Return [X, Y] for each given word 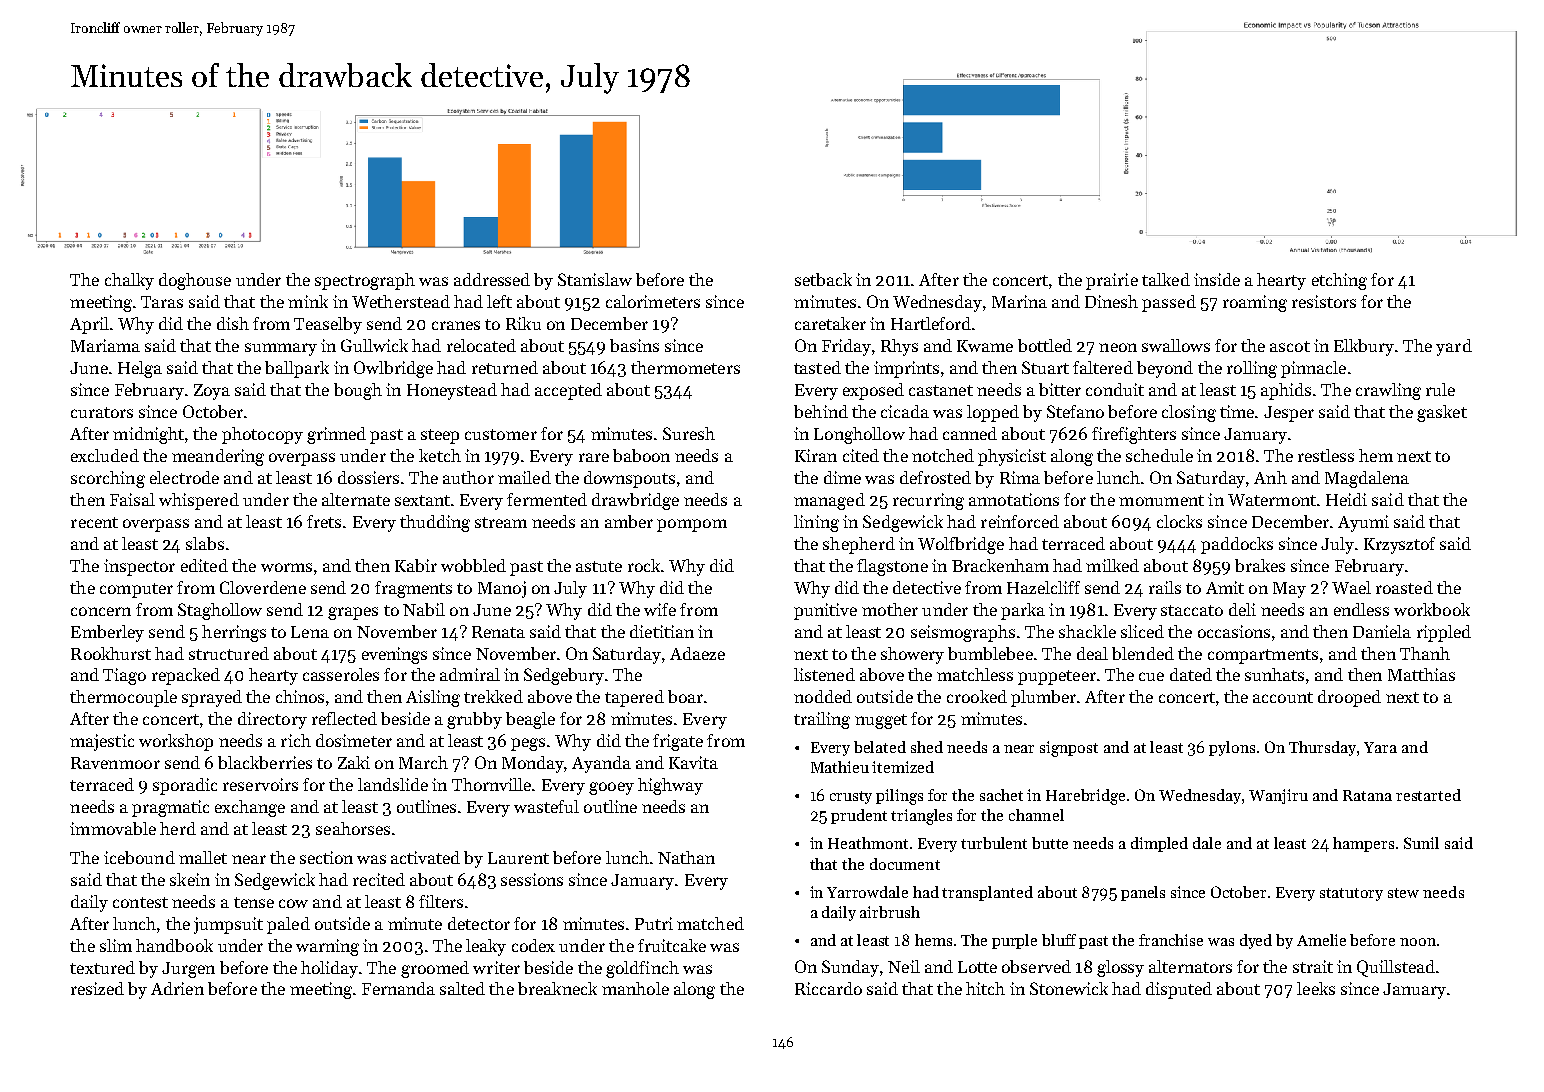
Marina [1019, 301]
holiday [329, 969]
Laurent [518, 858]
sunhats [1274, 674]
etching [1339, 281]
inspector [139, 567]
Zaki [354, 762]
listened [824, 674]
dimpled [1159, 844]
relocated [481, 345]
